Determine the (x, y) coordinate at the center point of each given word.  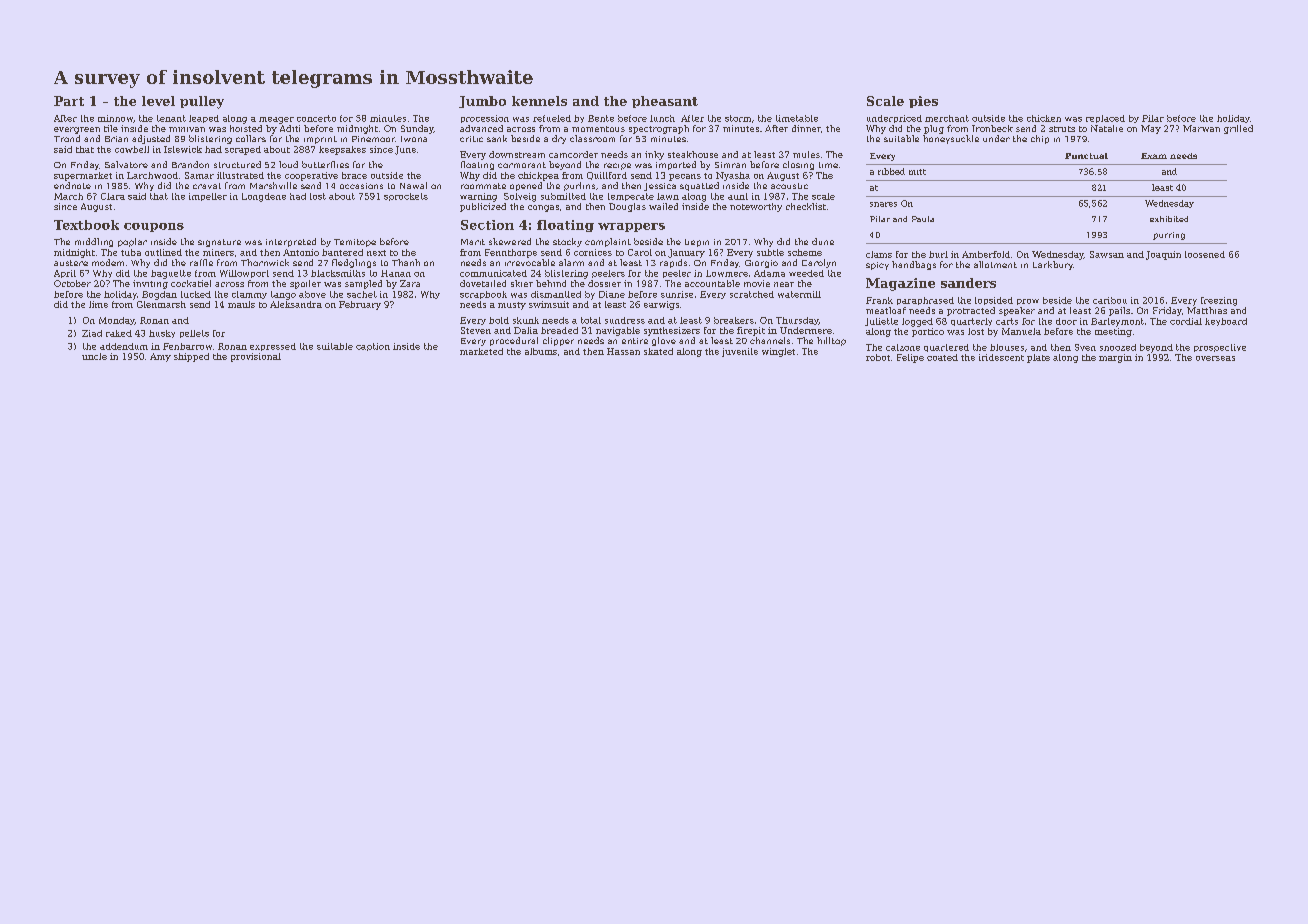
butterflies (325, 164)
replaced (1105, 119)
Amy (160, 357)
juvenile (740, 352)
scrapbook (483, 295)
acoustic (789, 186)
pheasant (665, 102)
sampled (363, 284)
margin (1115, 358)
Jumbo (482, 102)
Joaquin (1163, 255)
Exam (1154, 156)
